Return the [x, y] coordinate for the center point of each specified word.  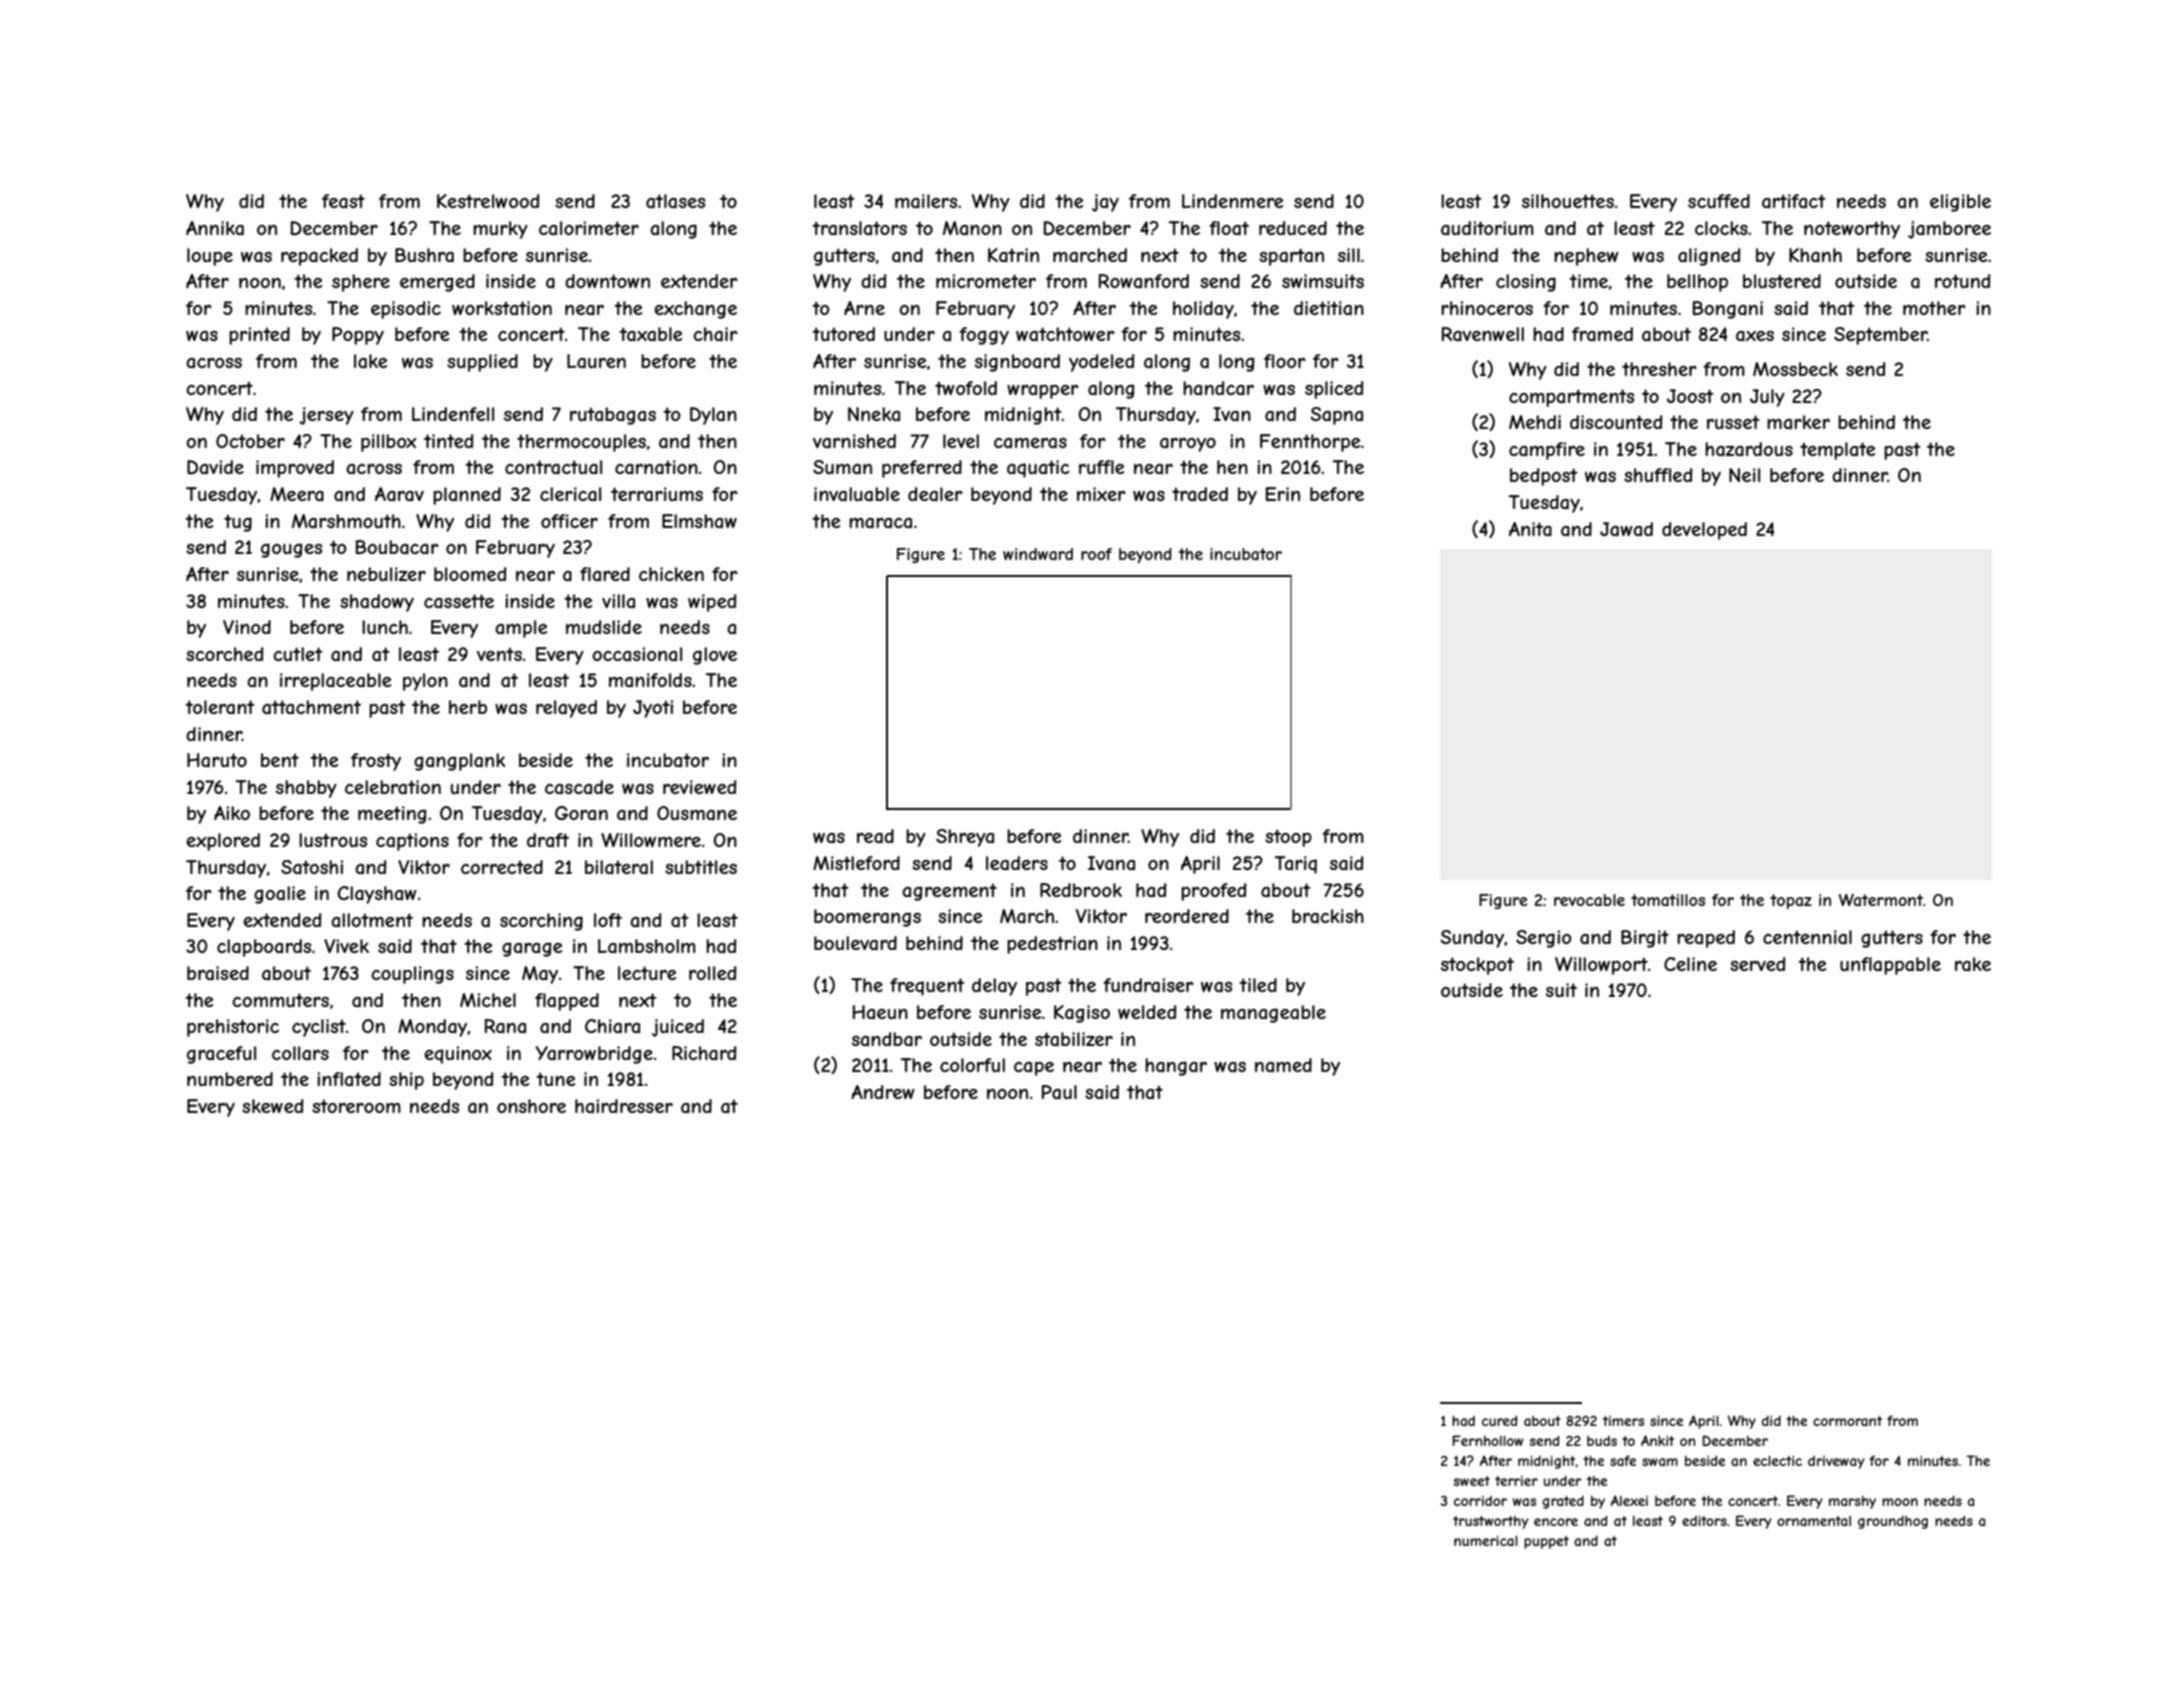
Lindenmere [1232, 201]
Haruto [217, 760]
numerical [1486, 1541]
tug [238, 523]
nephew [1586, 257]
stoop [1288, 838]
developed [1704, 531]
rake [1973, 964]
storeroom [356, 1106]
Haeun [880, 1012]
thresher [1659, 369]
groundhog [1893, 1522]
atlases [675, 201]
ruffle [1101, 467]
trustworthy [1491, 1522]
